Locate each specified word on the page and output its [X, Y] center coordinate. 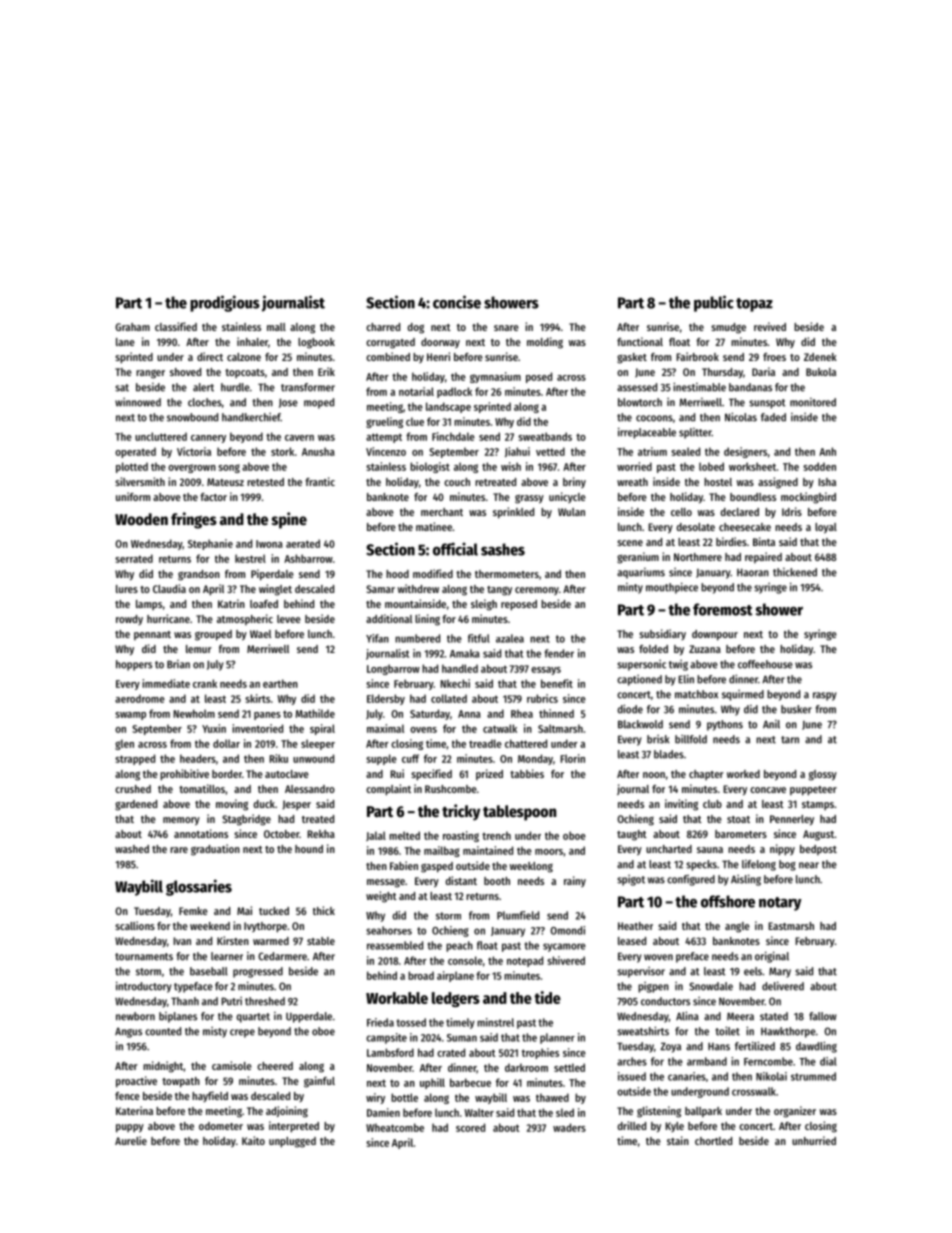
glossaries [199, 887]
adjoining [287, 1112]
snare [506, 328]
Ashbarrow [308, 558]
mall [276, 327]
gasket [632, 358]
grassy [529, 499]
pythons [725, 725]
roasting [461, 836]
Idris [792, 511]
